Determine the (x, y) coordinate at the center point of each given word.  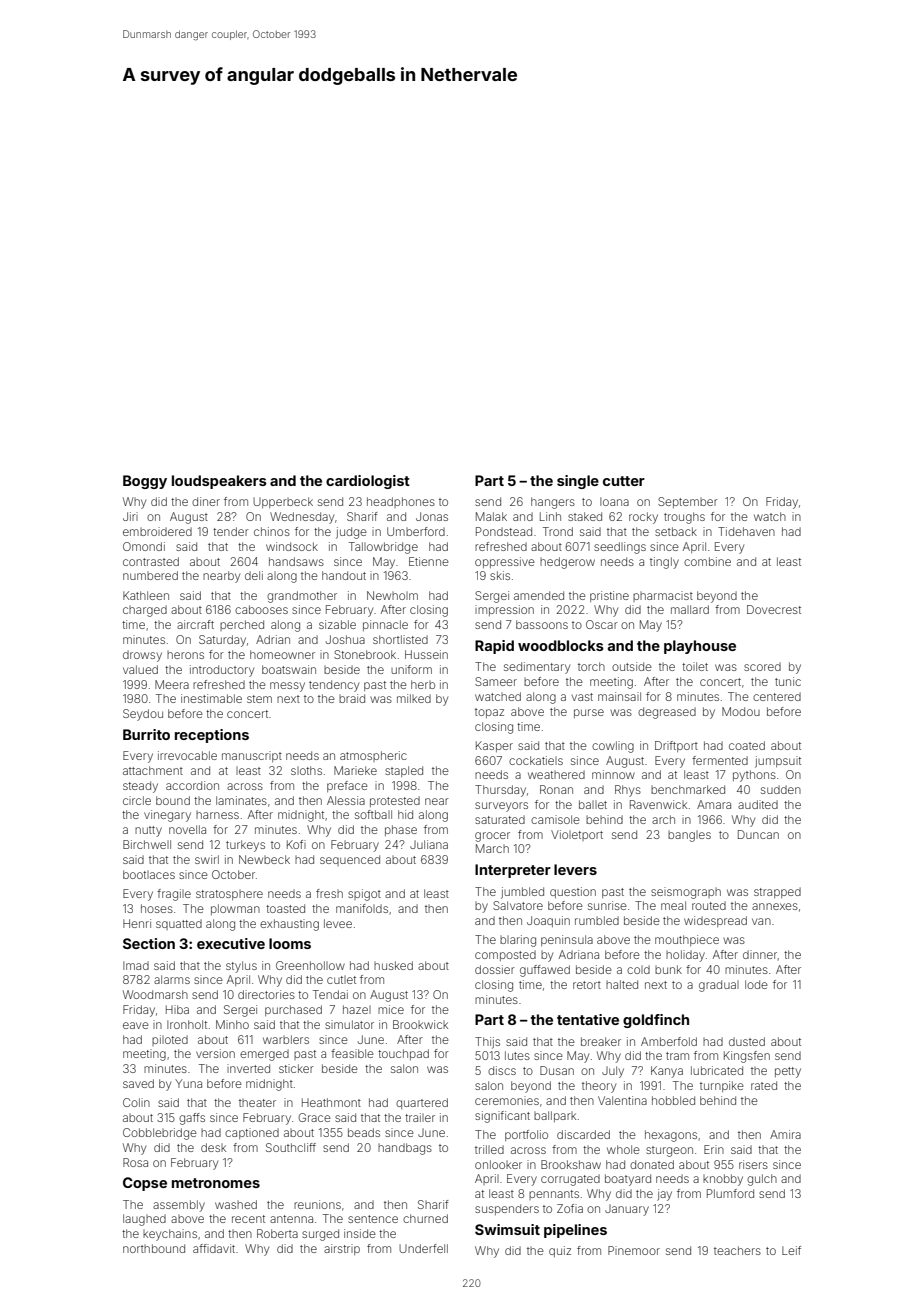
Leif (791, 1250)
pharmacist (663, 596)
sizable (337, 624)
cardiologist (368, 482)
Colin (136, 1102)
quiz (560, 1251)
